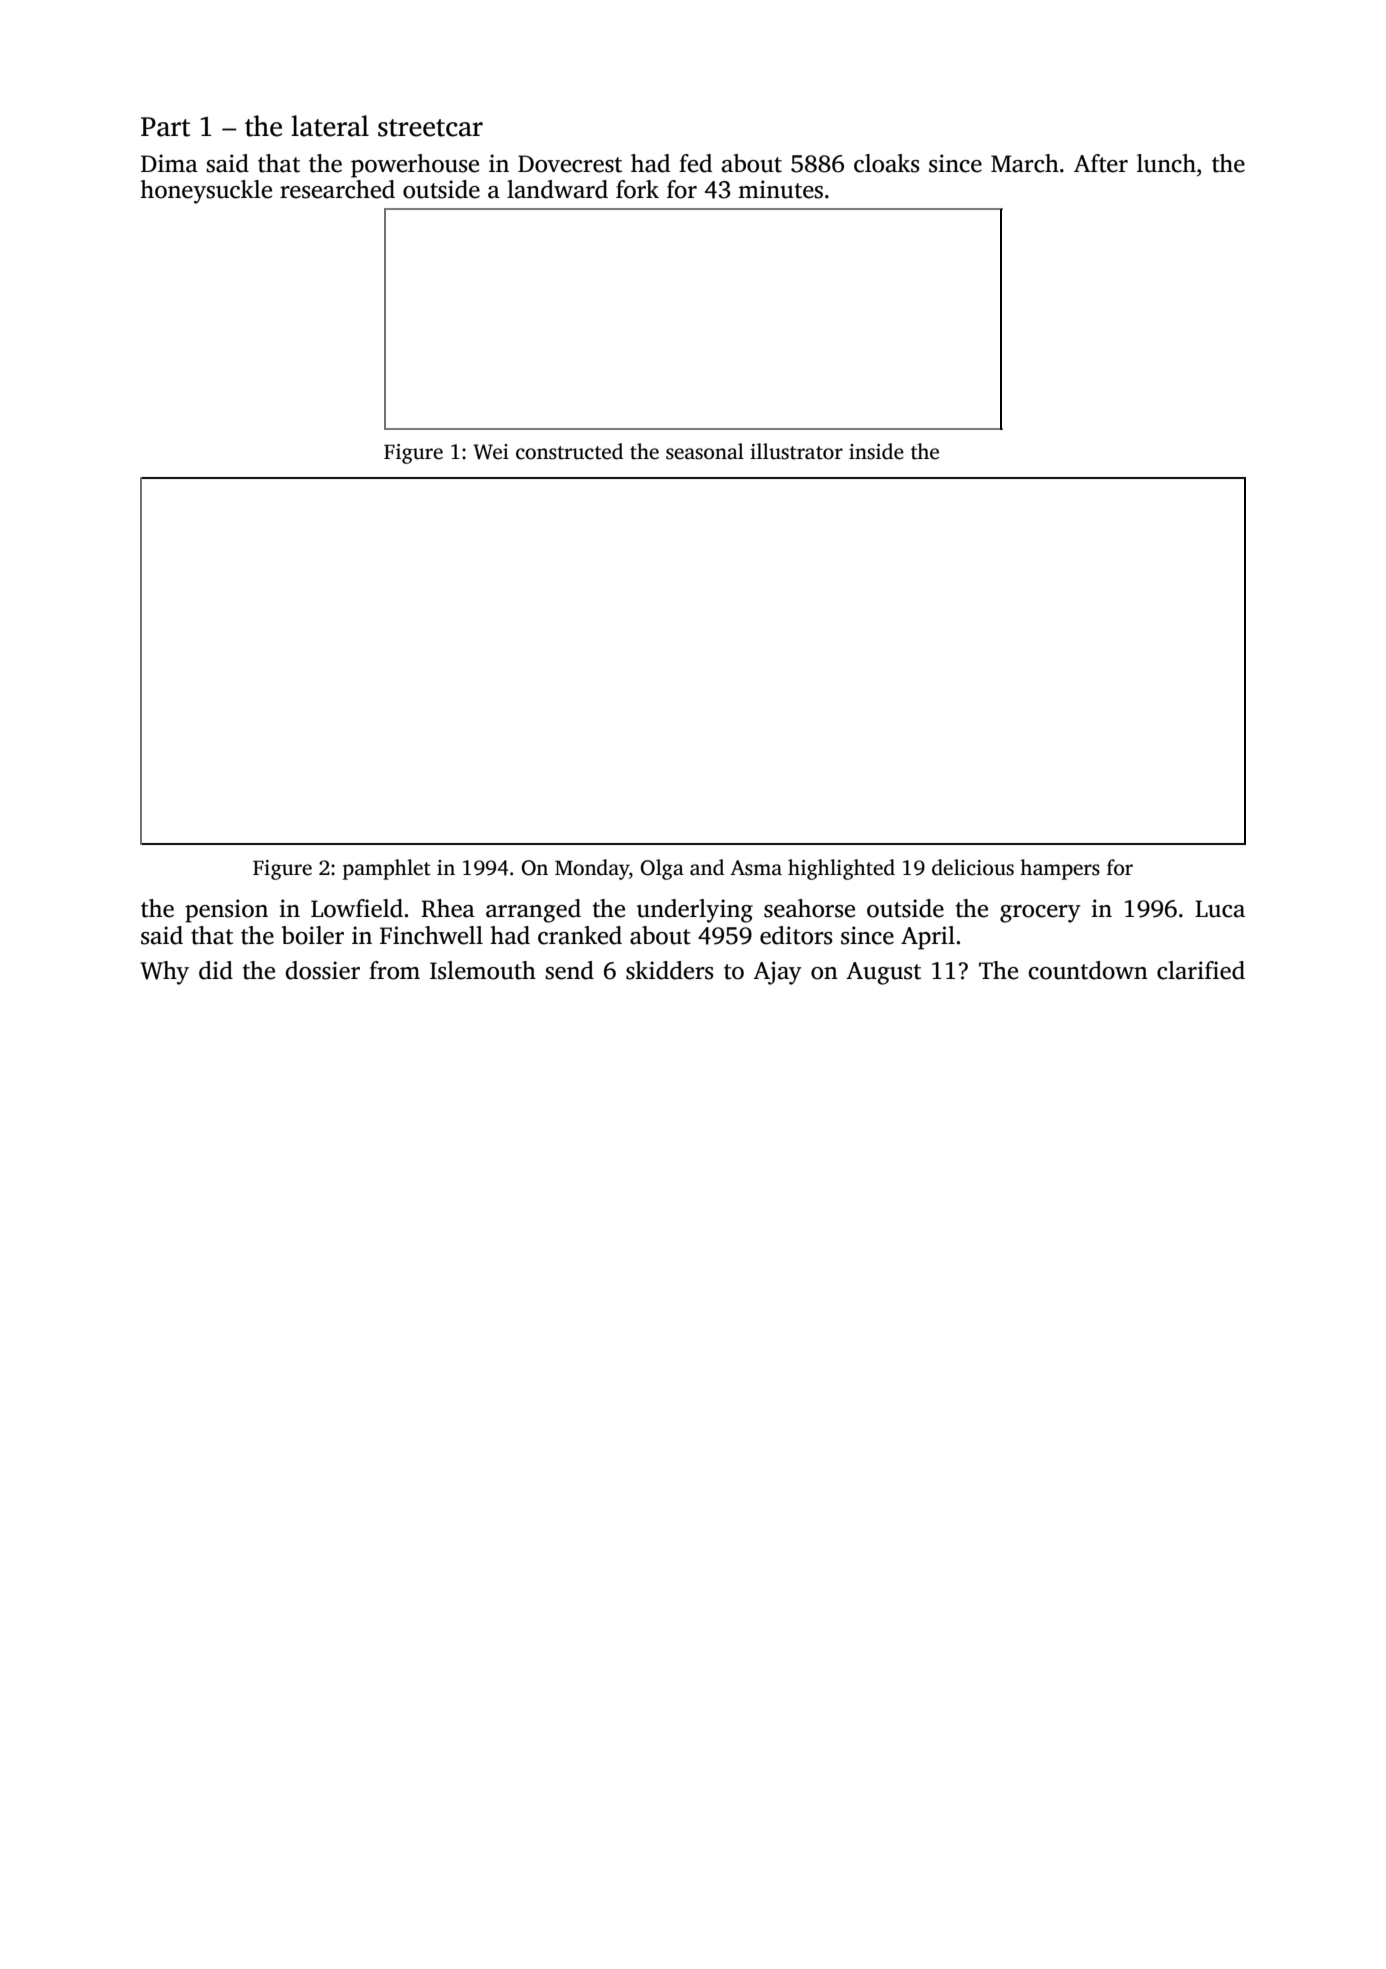 This screenshot has width=1386, height=1969. What do you see at coordinates (809, 908) in the screenshot?
I see `seahorse` at bounding box center [809, 908].
